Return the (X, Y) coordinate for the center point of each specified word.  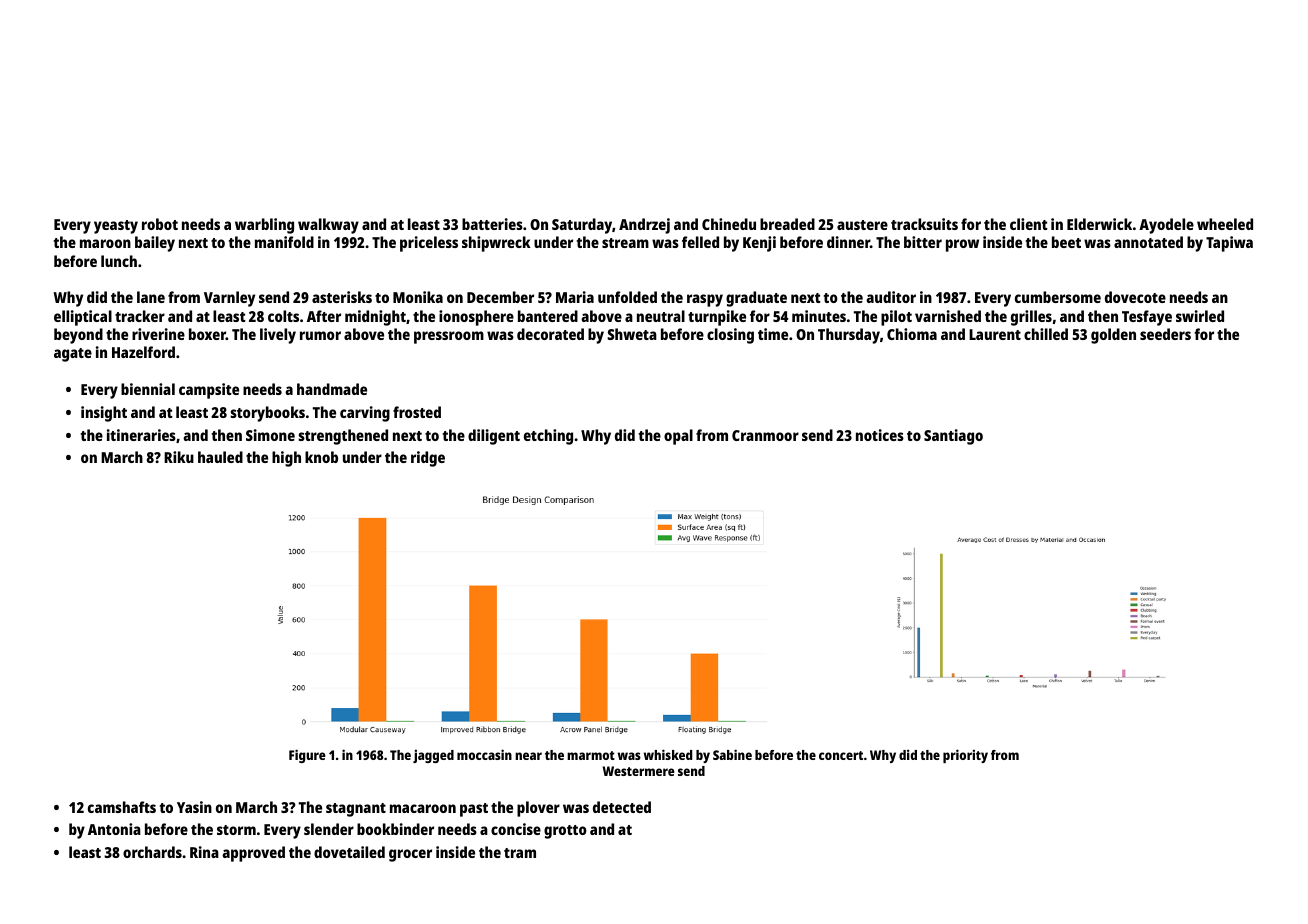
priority (965, 756)
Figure (307, 756)
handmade (332, 389)
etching (548, 437)
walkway (328, 226)
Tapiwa (1229, 244)
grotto (565, 832)
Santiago (953, 437)
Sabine (732, 754)
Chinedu (729, 224)
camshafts (122, 807)
